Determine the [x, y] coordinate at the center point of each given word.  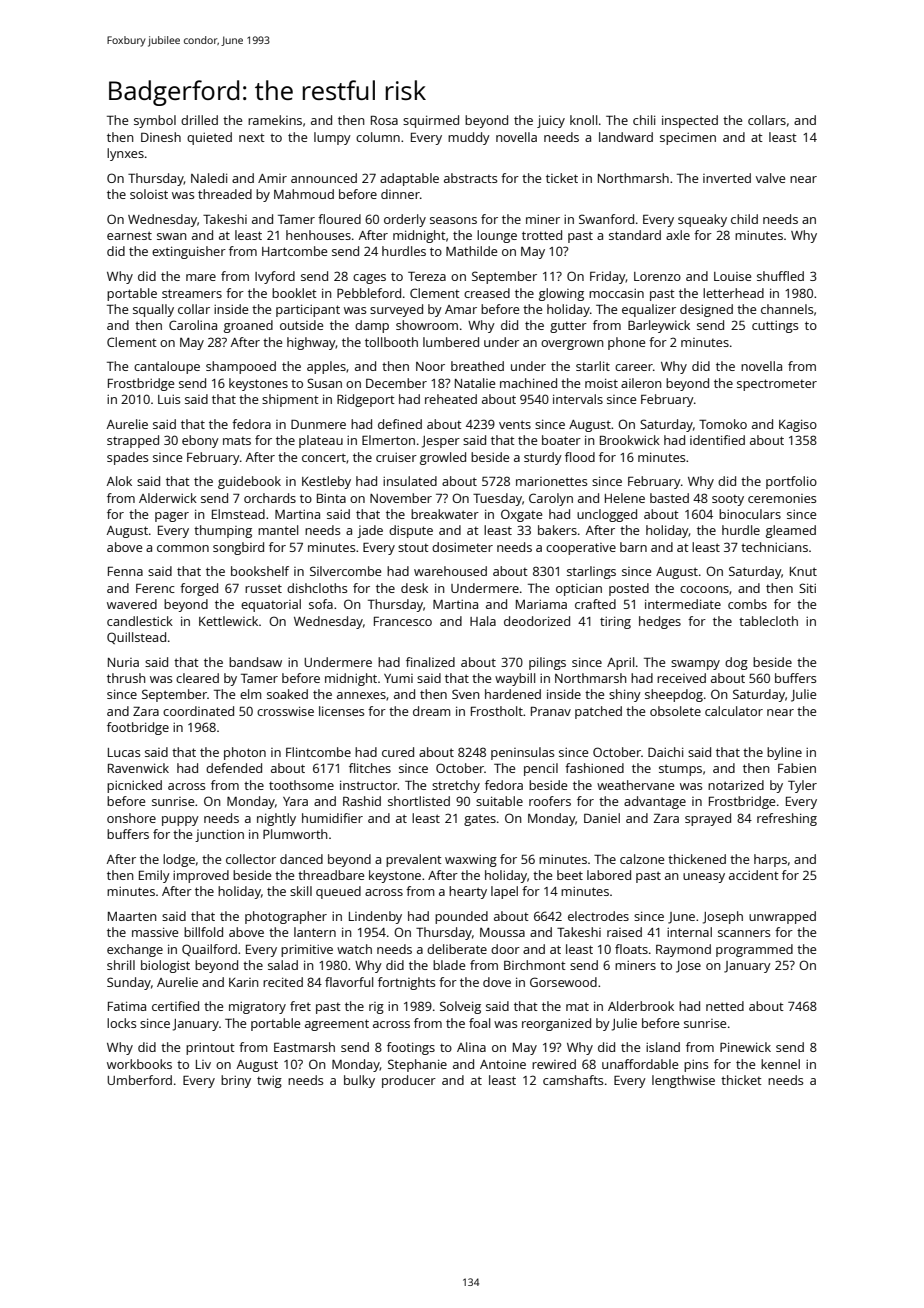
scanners [744, 933]
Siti [807, 588]
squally [153, 310]
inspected [690, 121]
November [401, 498]
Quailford [209, 950]
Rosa [384, 120]
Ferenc [155, 588]
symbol [155, 121]
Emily [154, 876]
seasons [453, 220]
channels [787, 309]
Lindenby [375, 917]
